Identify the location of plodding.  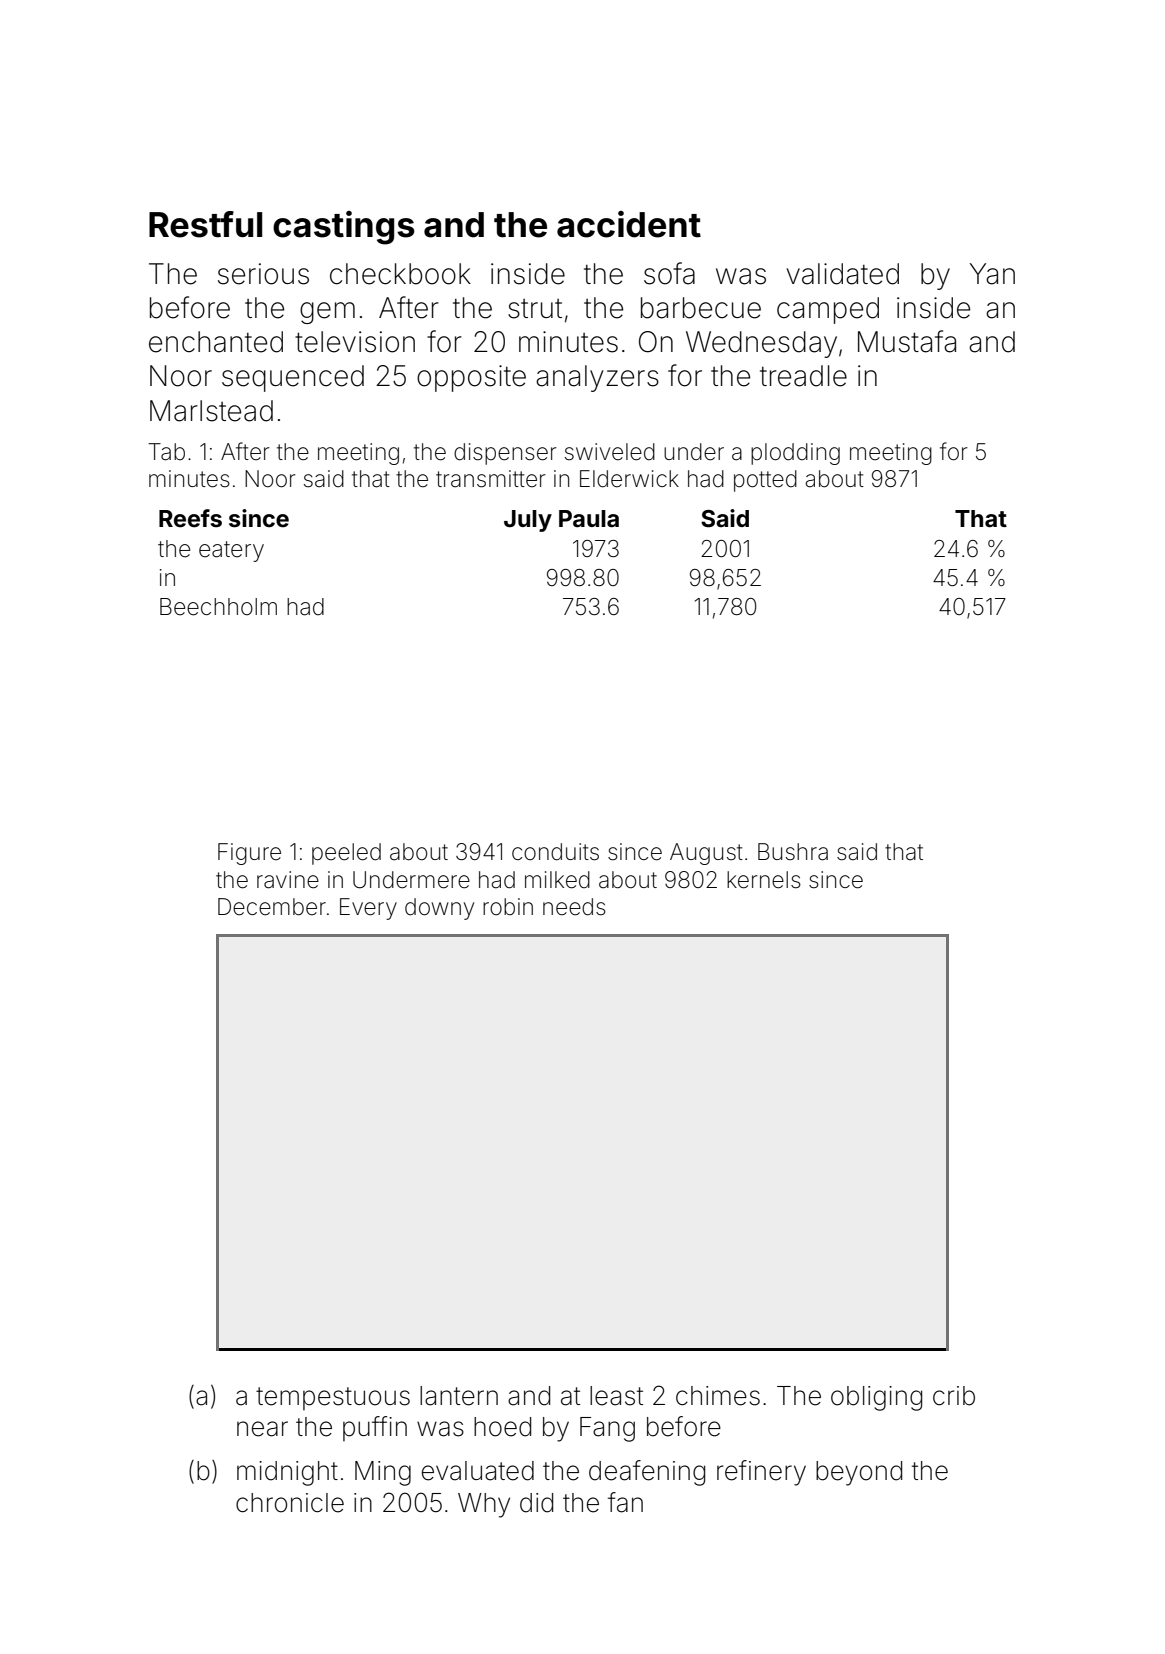
(795, 454).
